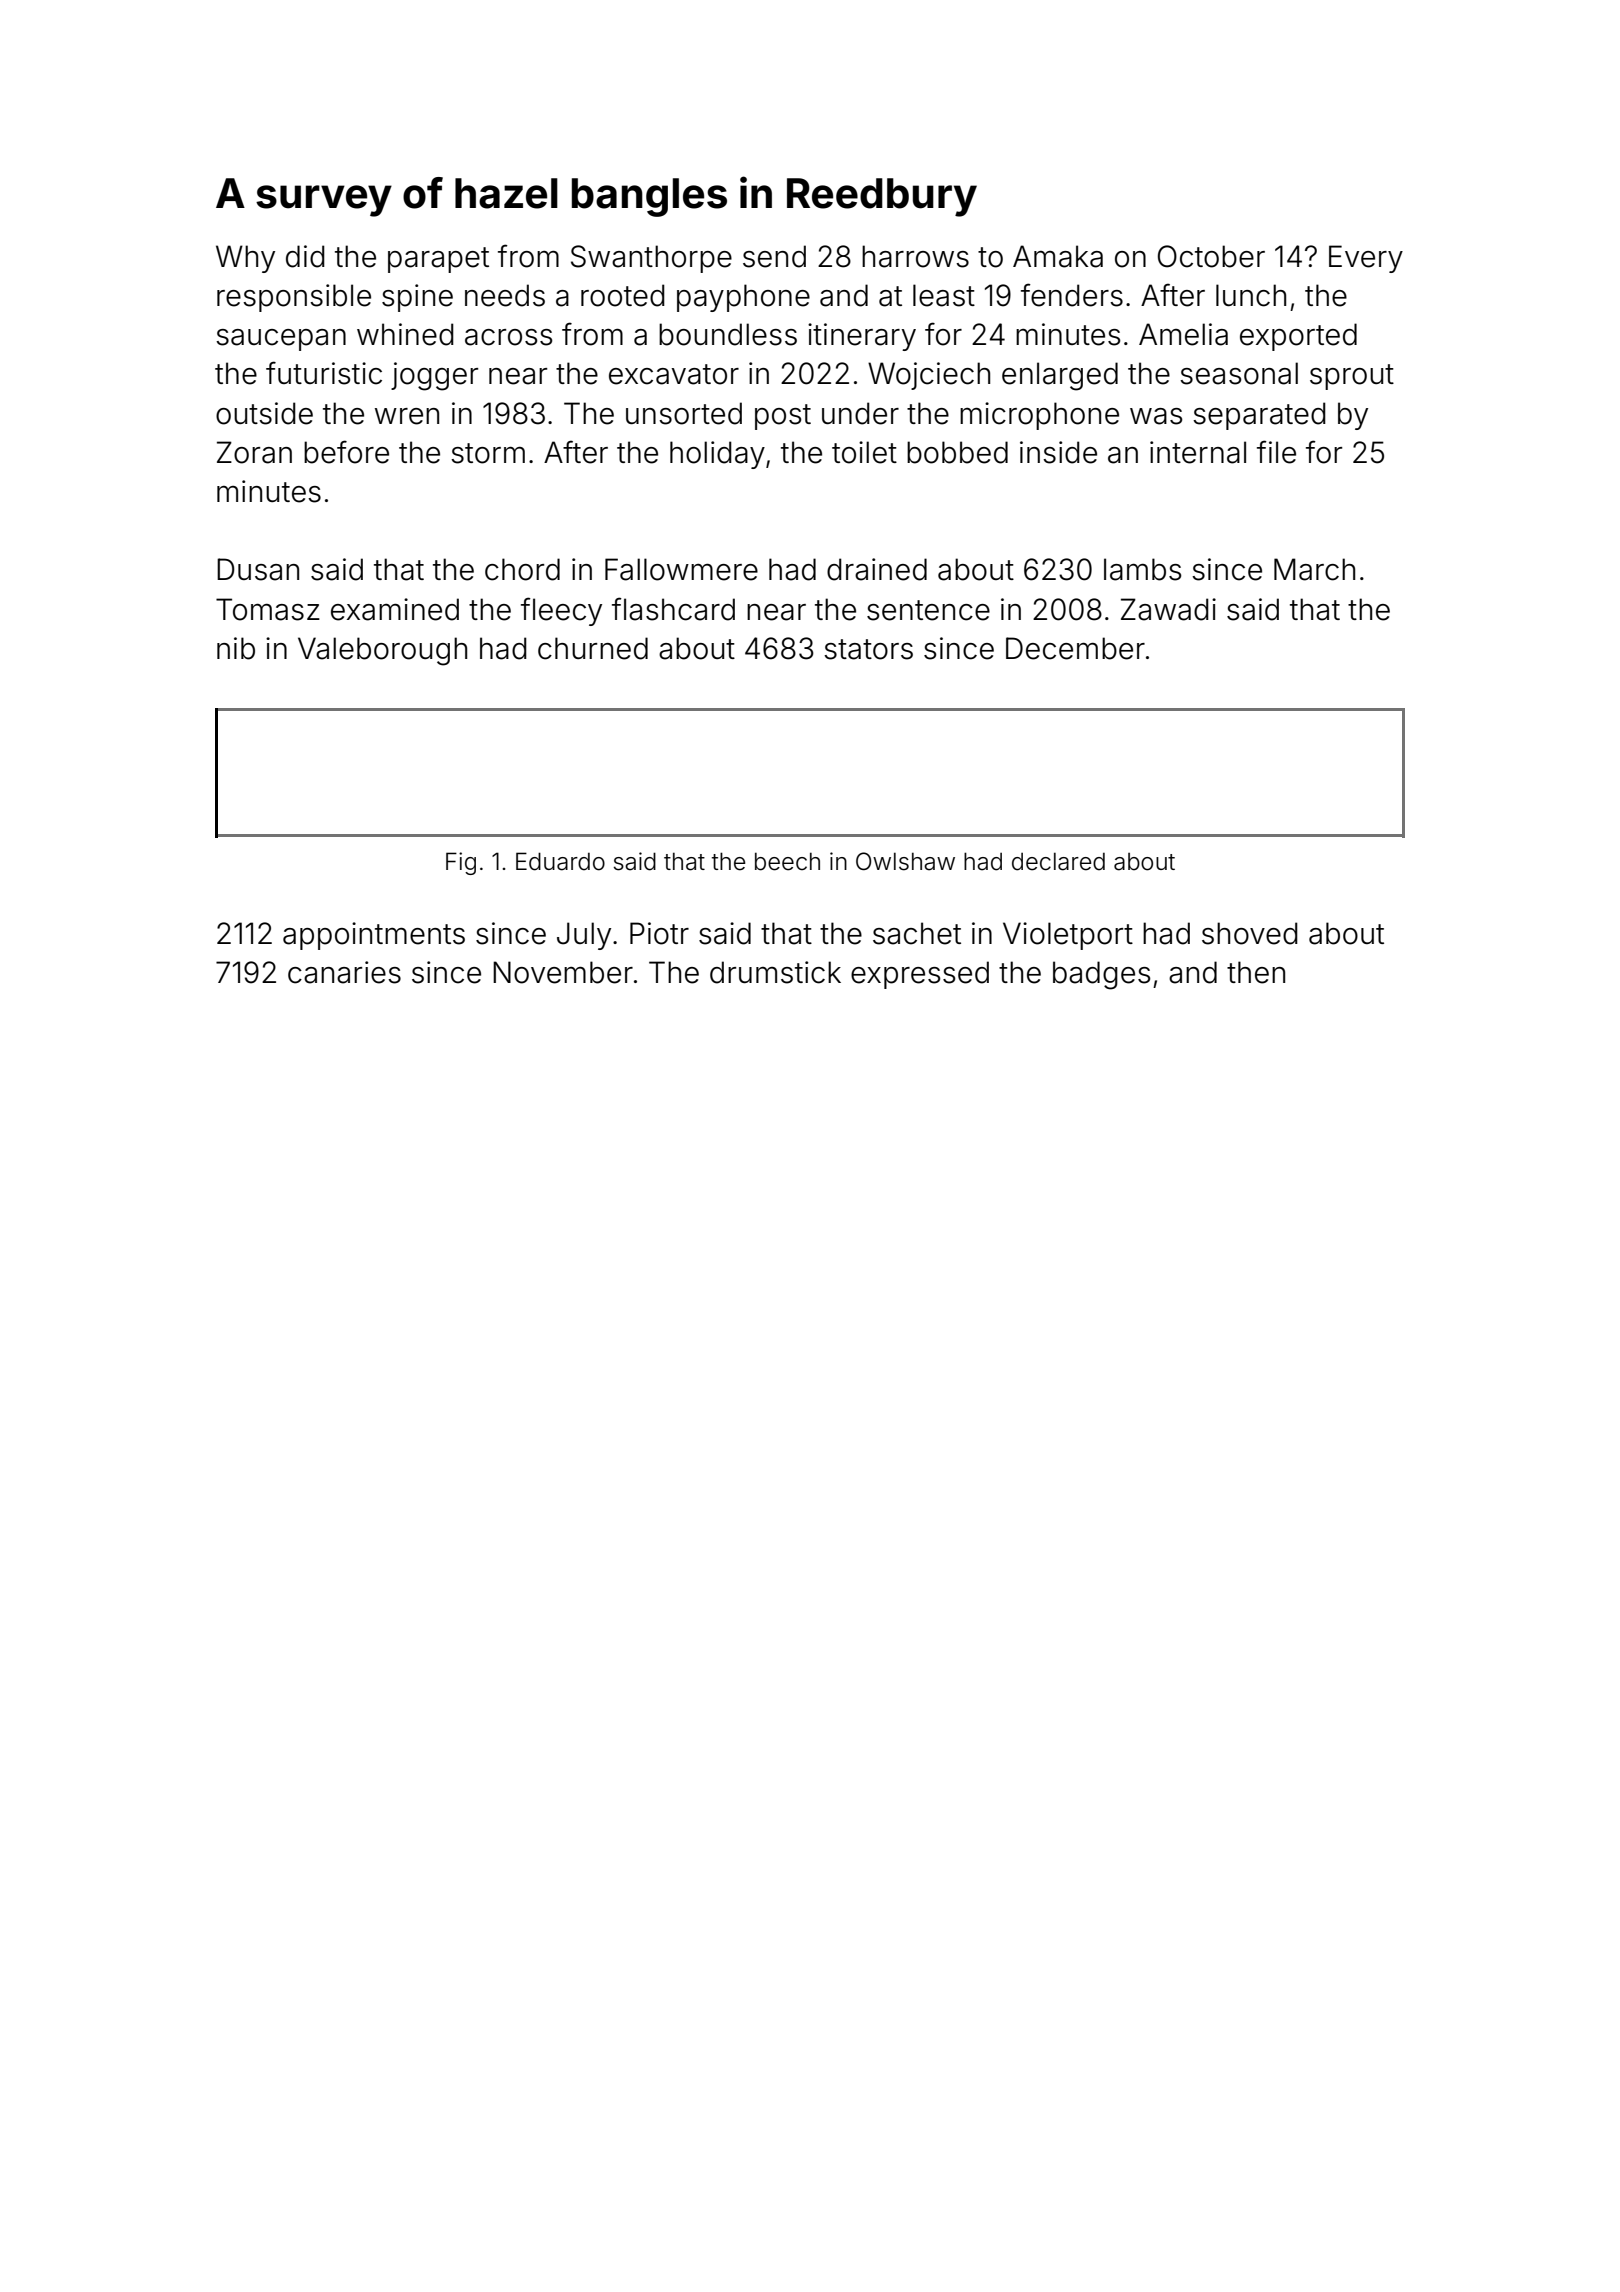 The height and width of the screenshot is (2292, 1620). I want to click on Why, so click(245, 259).
